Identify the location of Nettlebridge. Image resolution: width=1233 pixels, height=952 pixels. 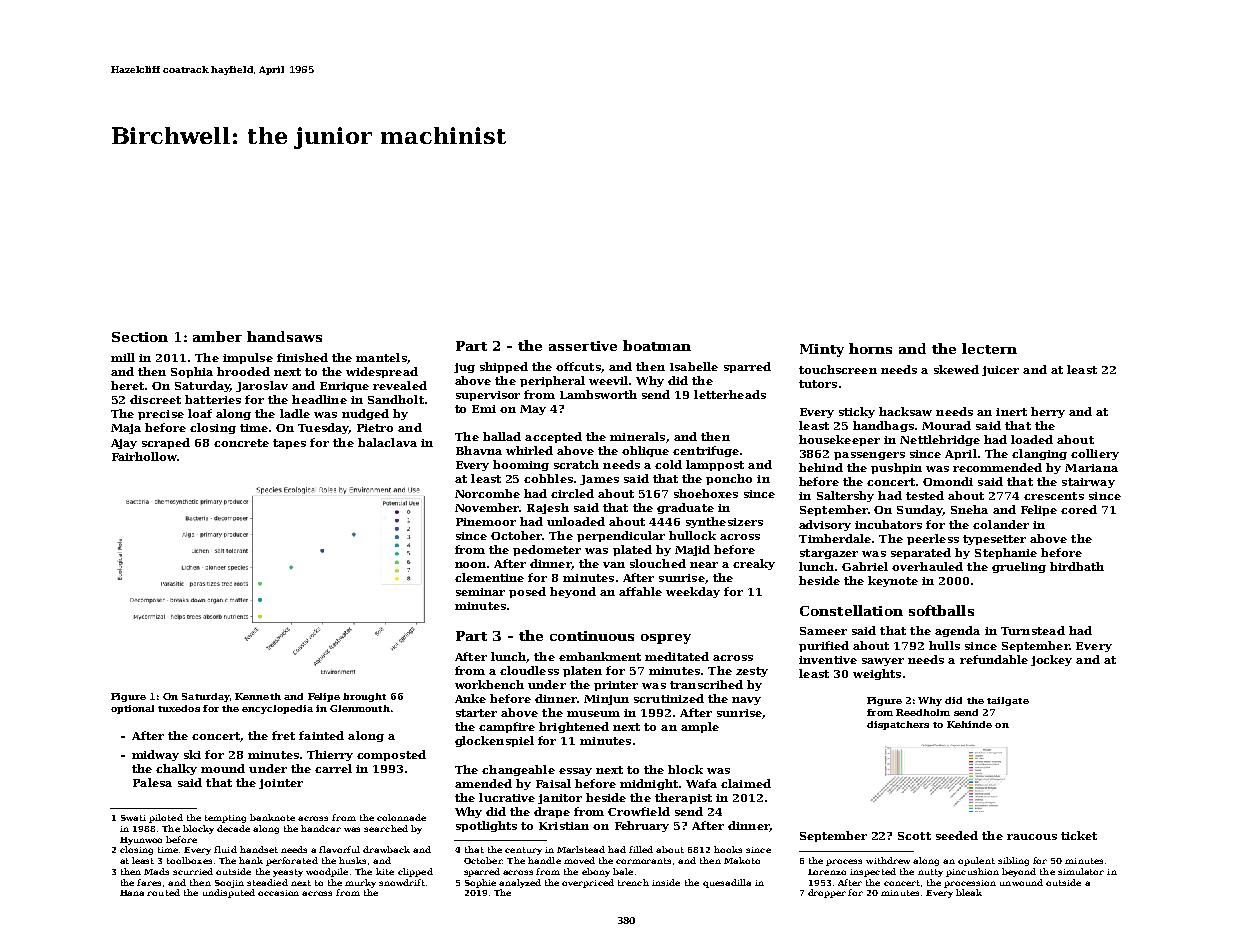
(940, 440).
